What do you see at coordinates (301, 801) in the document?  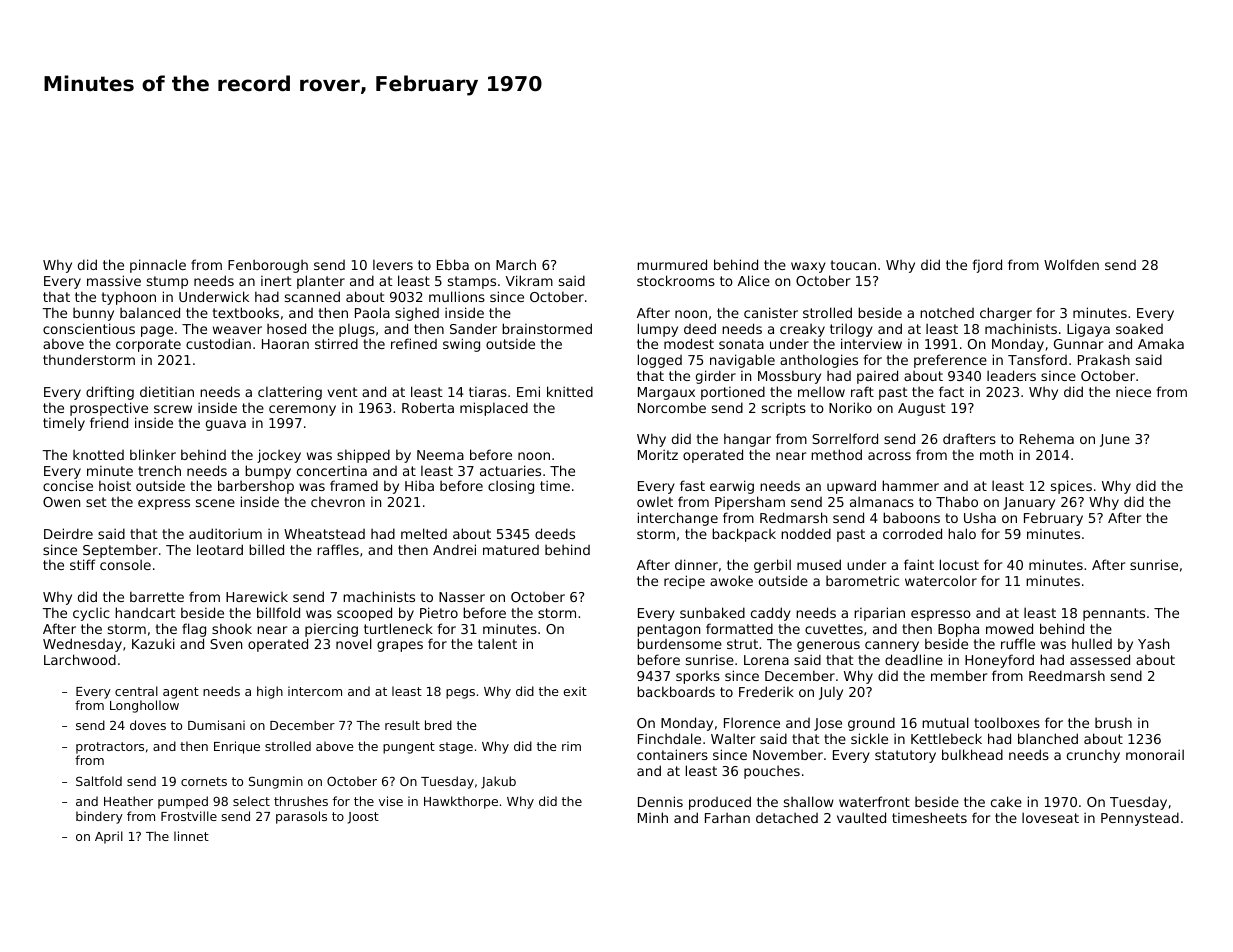 I see `thrushes` at bounding box center [301, 801].
